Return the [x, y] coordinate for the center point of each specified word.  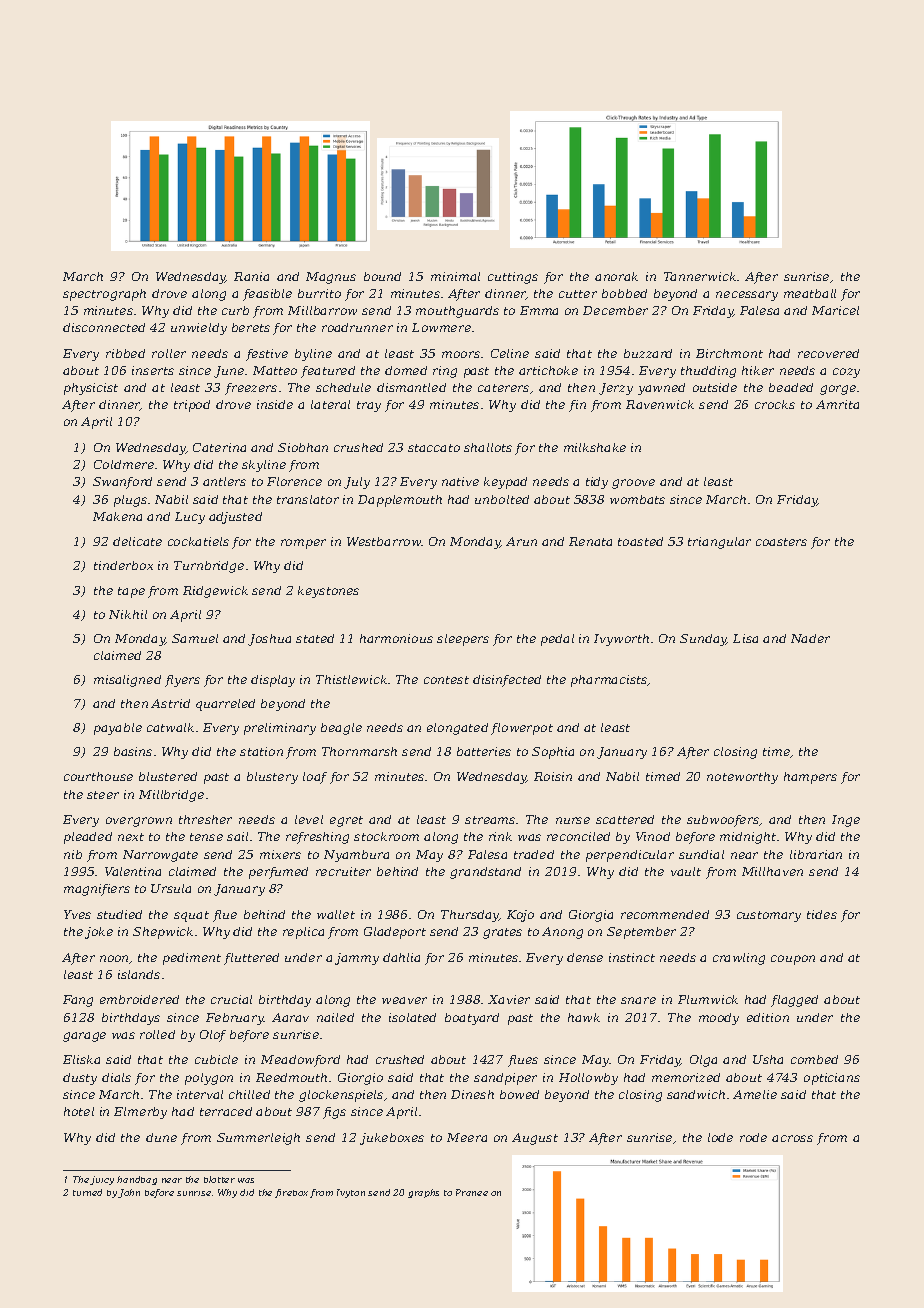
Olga [703, 1061]
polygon [209, 1079]
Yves [77, 914]
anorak [616, 276]
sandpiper [505, 1079]
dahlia [401, 957]
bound [382, 276]
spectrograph [104, 295]
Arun [521, 541]
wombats [637, 499]
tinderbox [123, 565]
